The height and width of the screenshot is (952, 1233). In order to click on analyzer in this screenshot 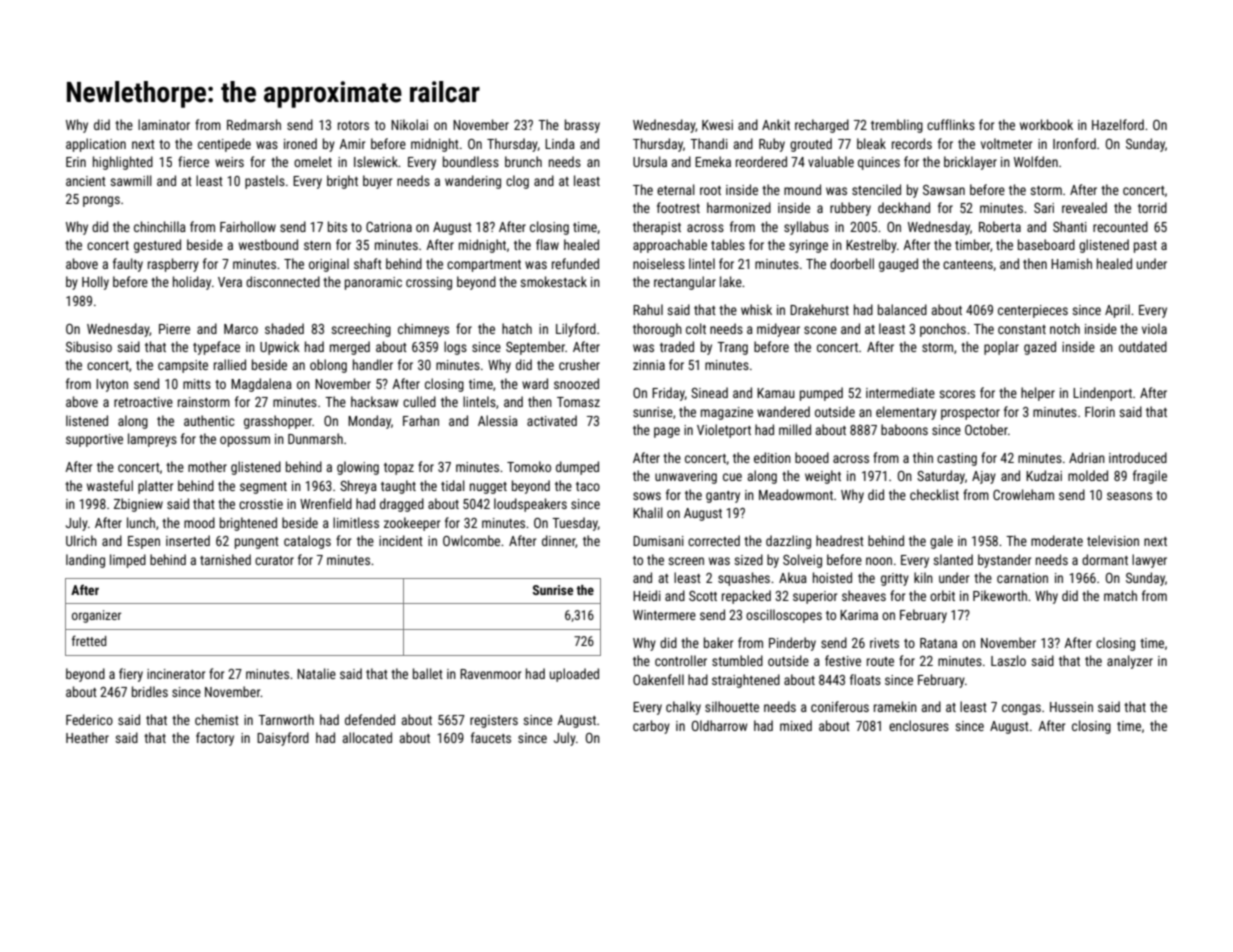, I will do `click(1130, 662)`.
